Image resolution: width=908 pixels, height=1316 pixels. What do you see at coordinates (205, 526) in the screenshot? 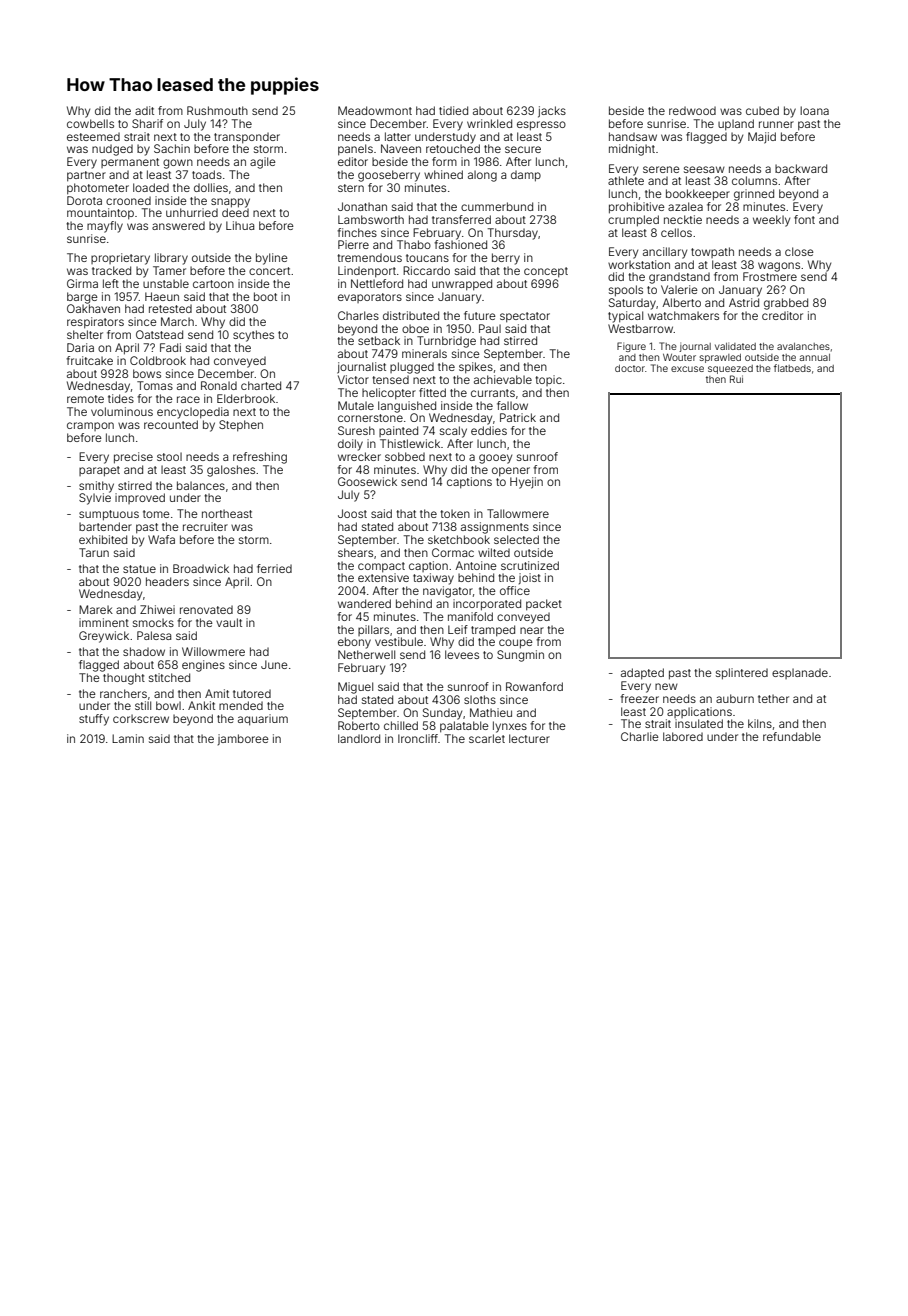
I see `recruiter` at bounding box center [205, 526].
